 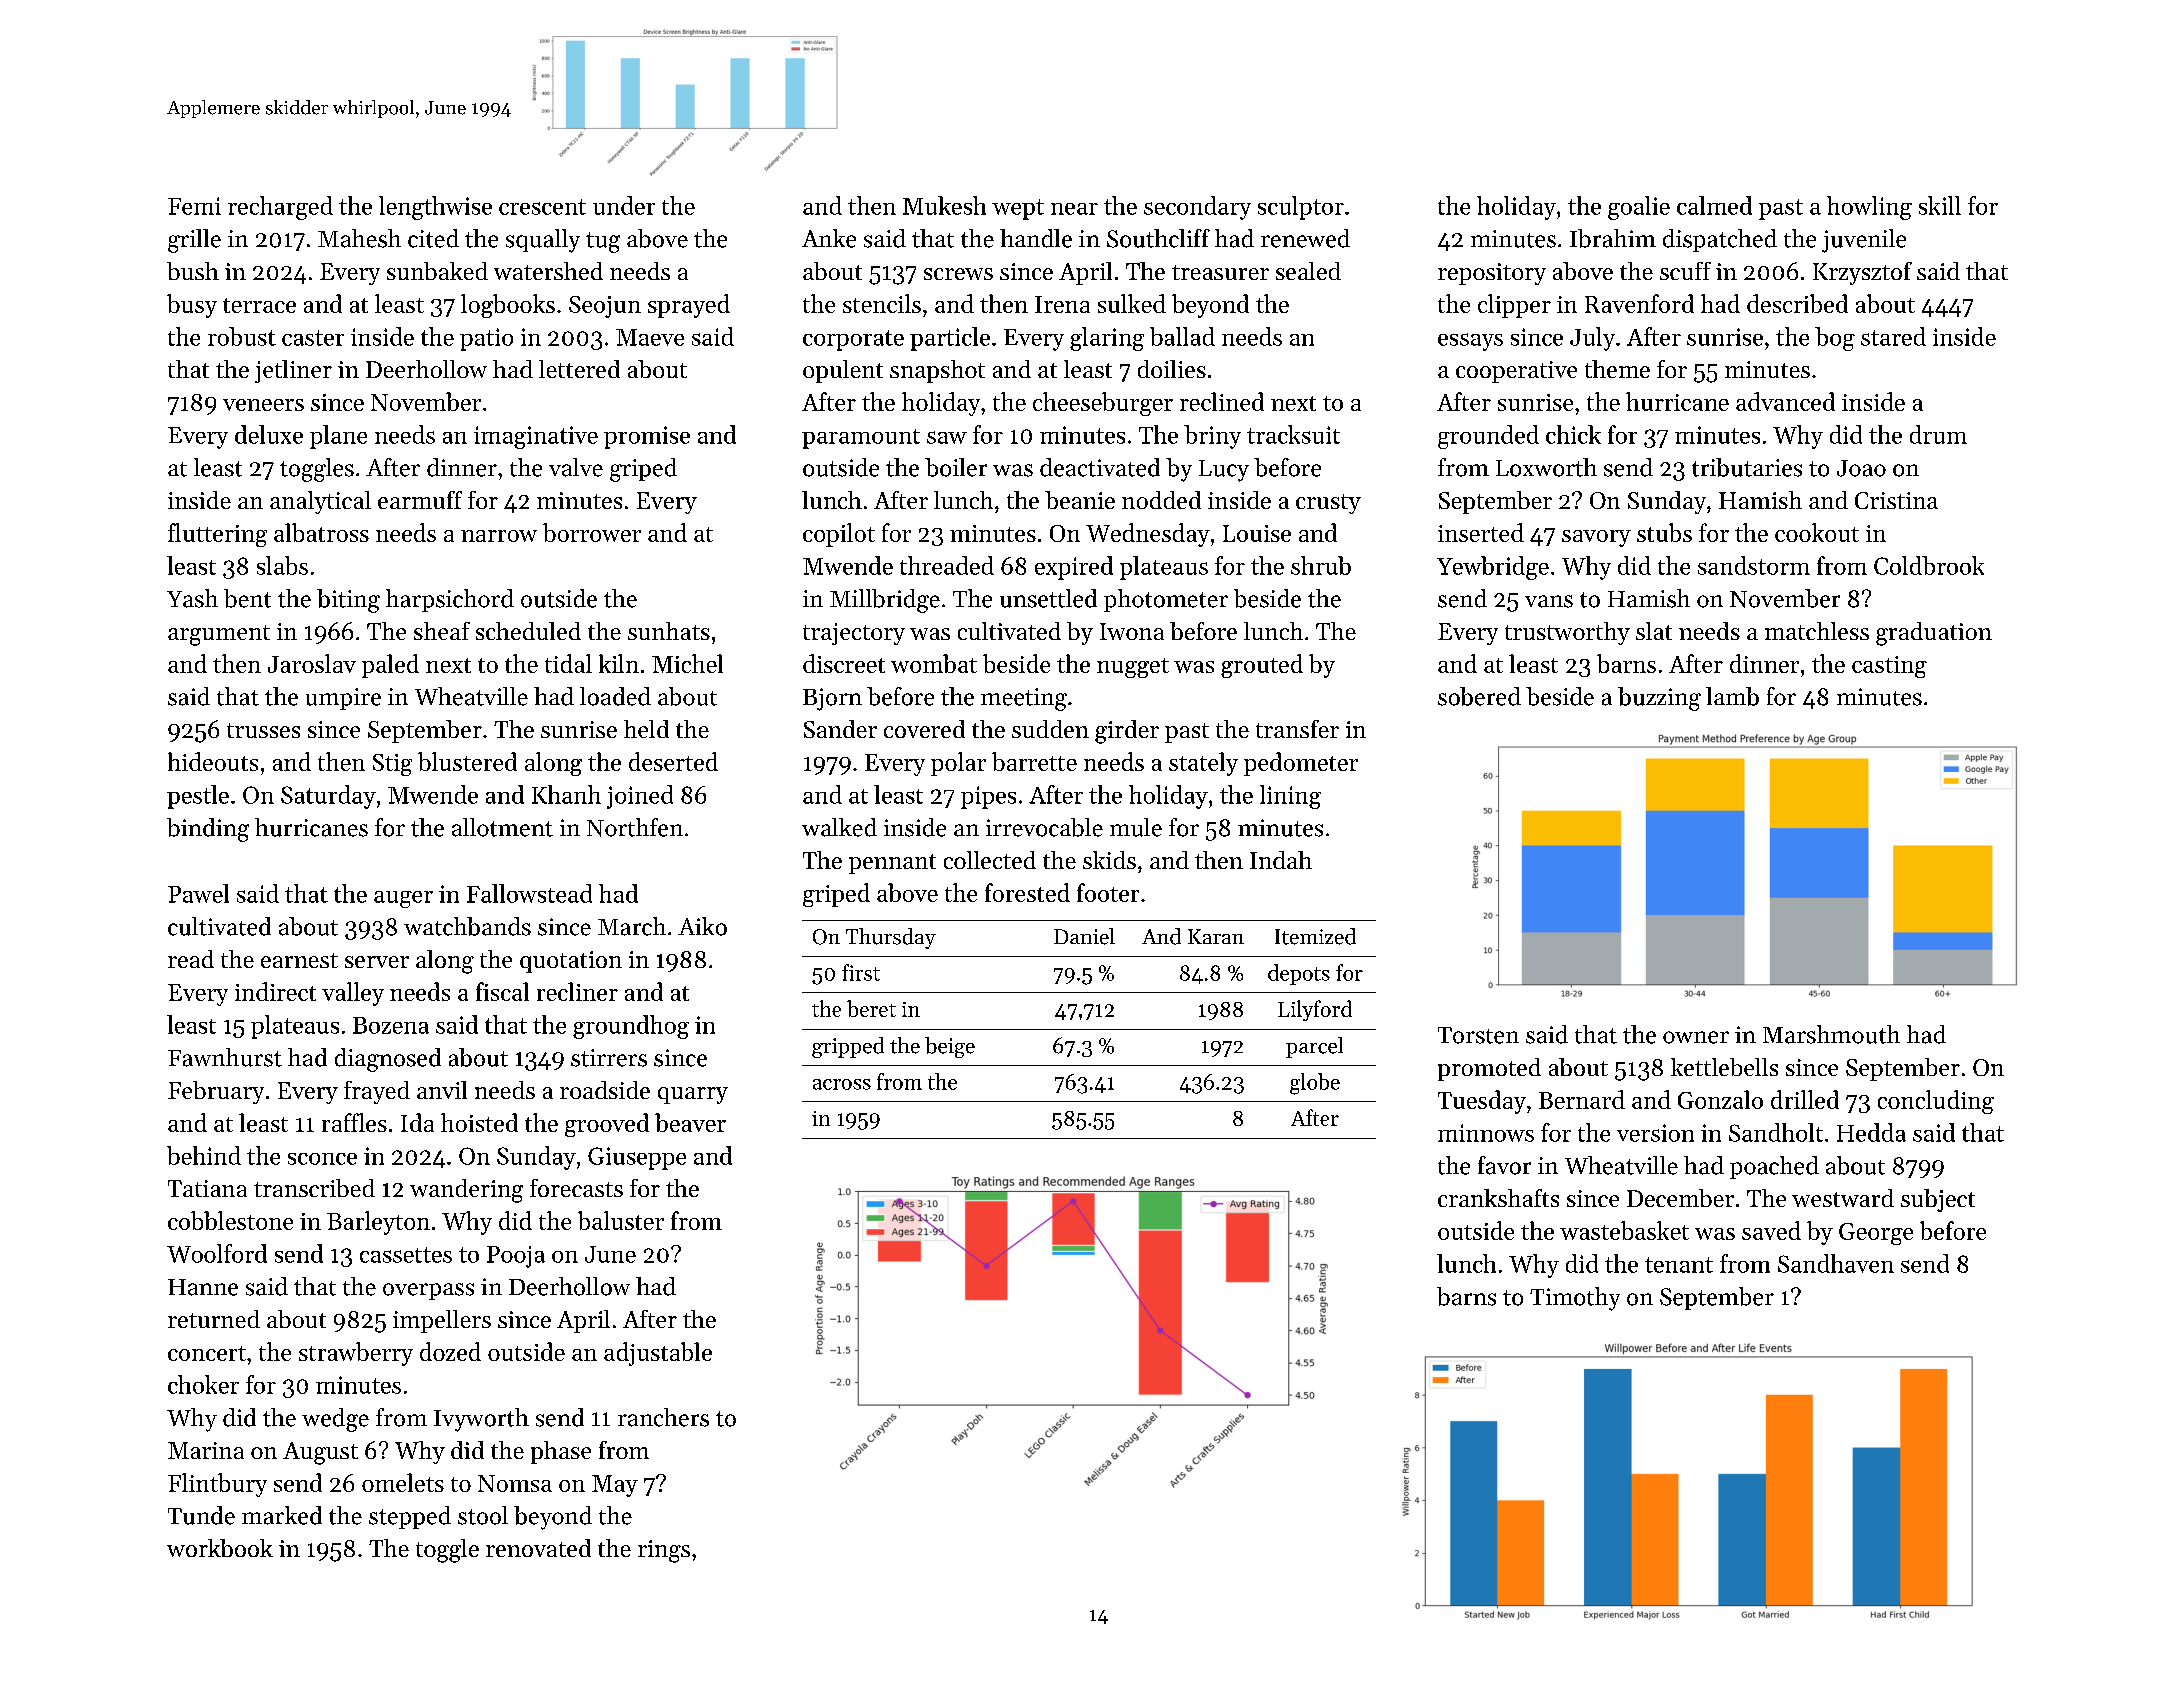 I want to click on Indah, so click(x=1281, y=860).
